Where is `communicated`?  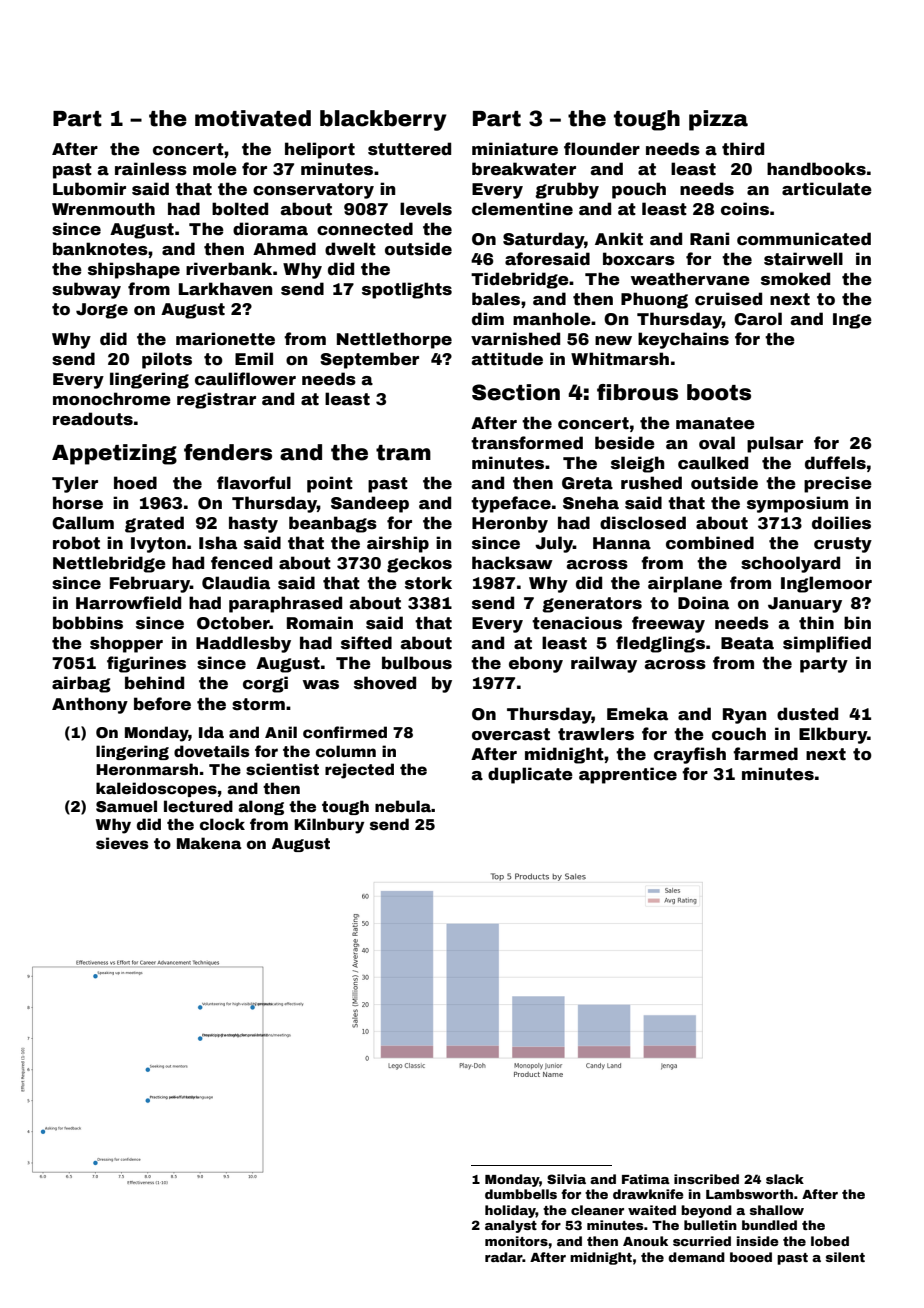
communicated is located at coordinates (804, 239).
